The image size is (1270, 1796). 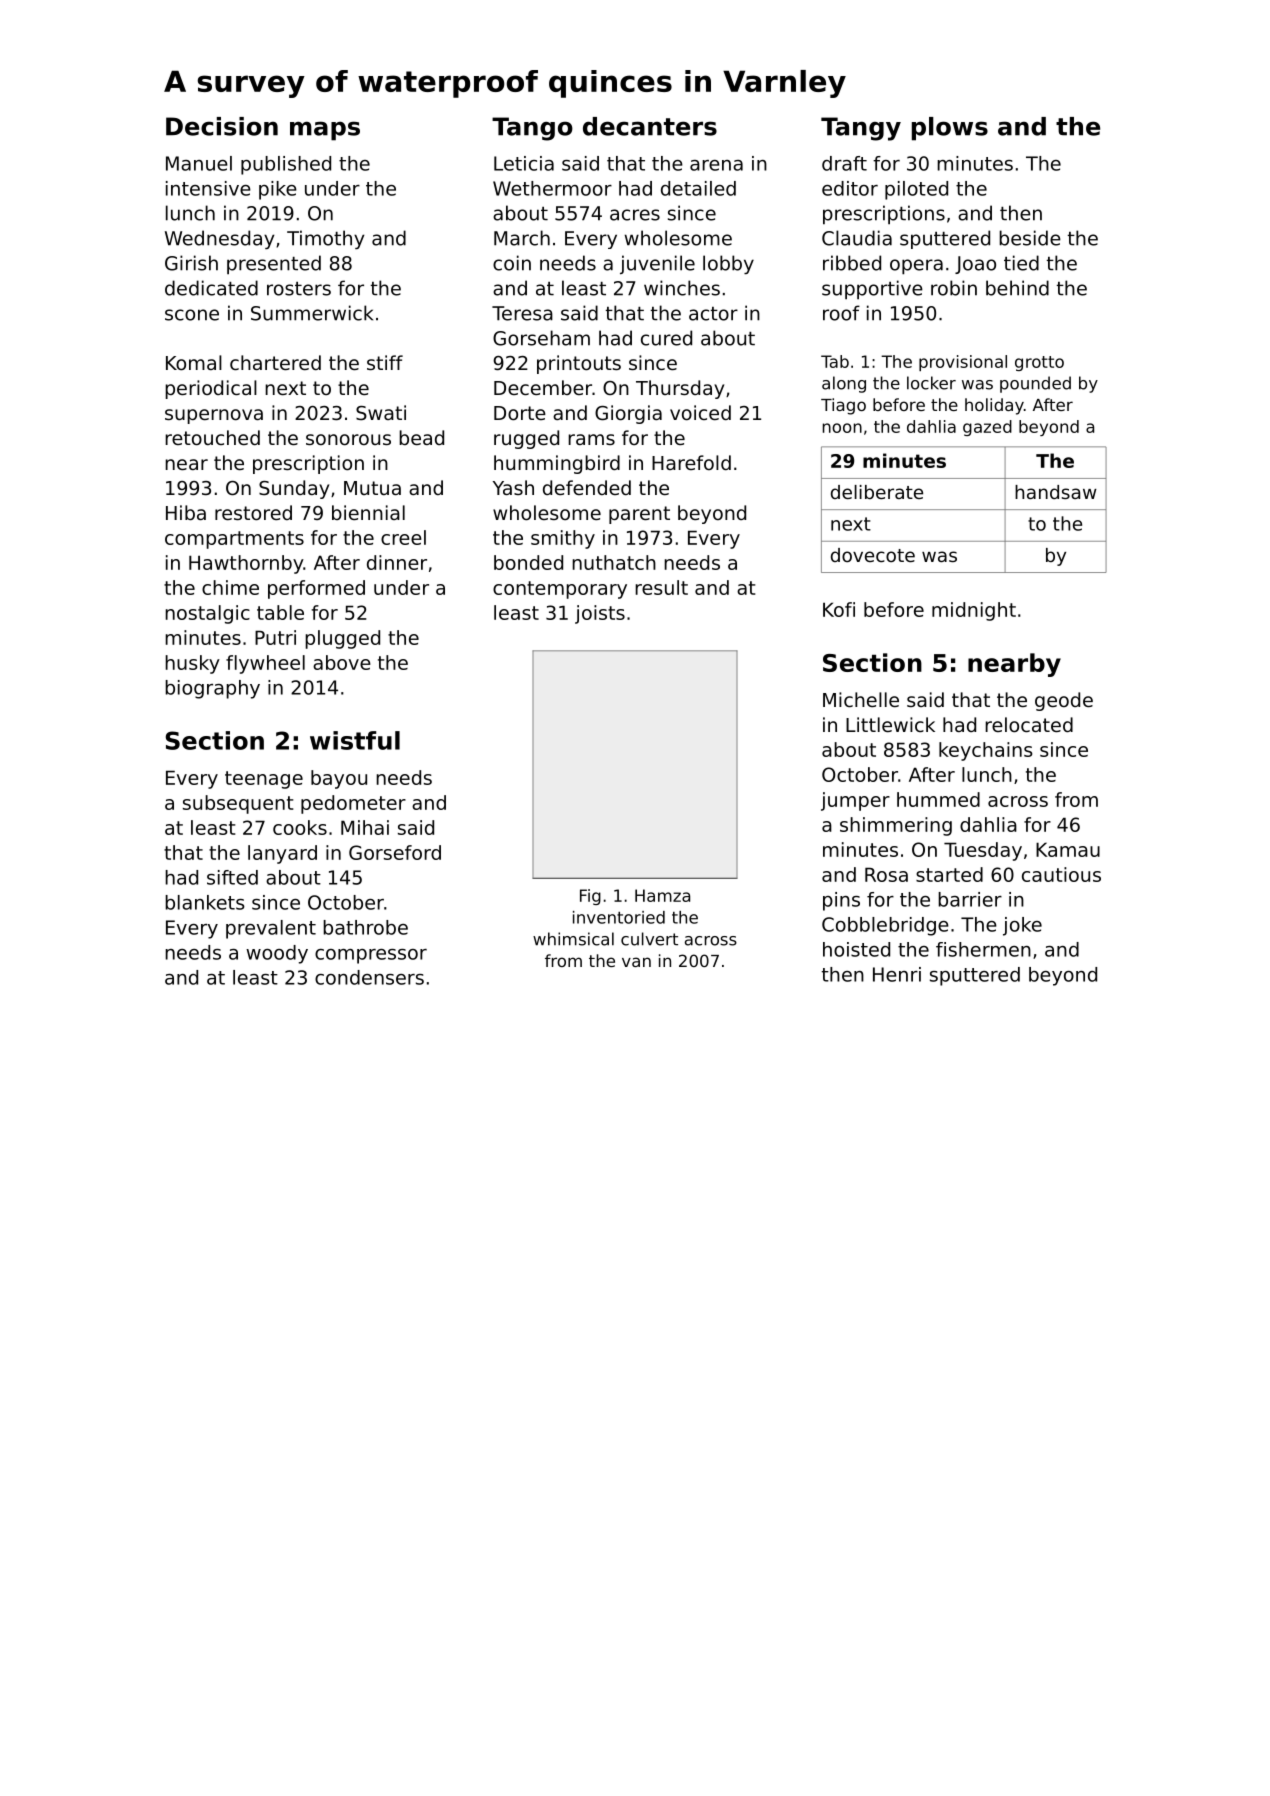 I want to click on deliberate, so click(x=877, y=492).
